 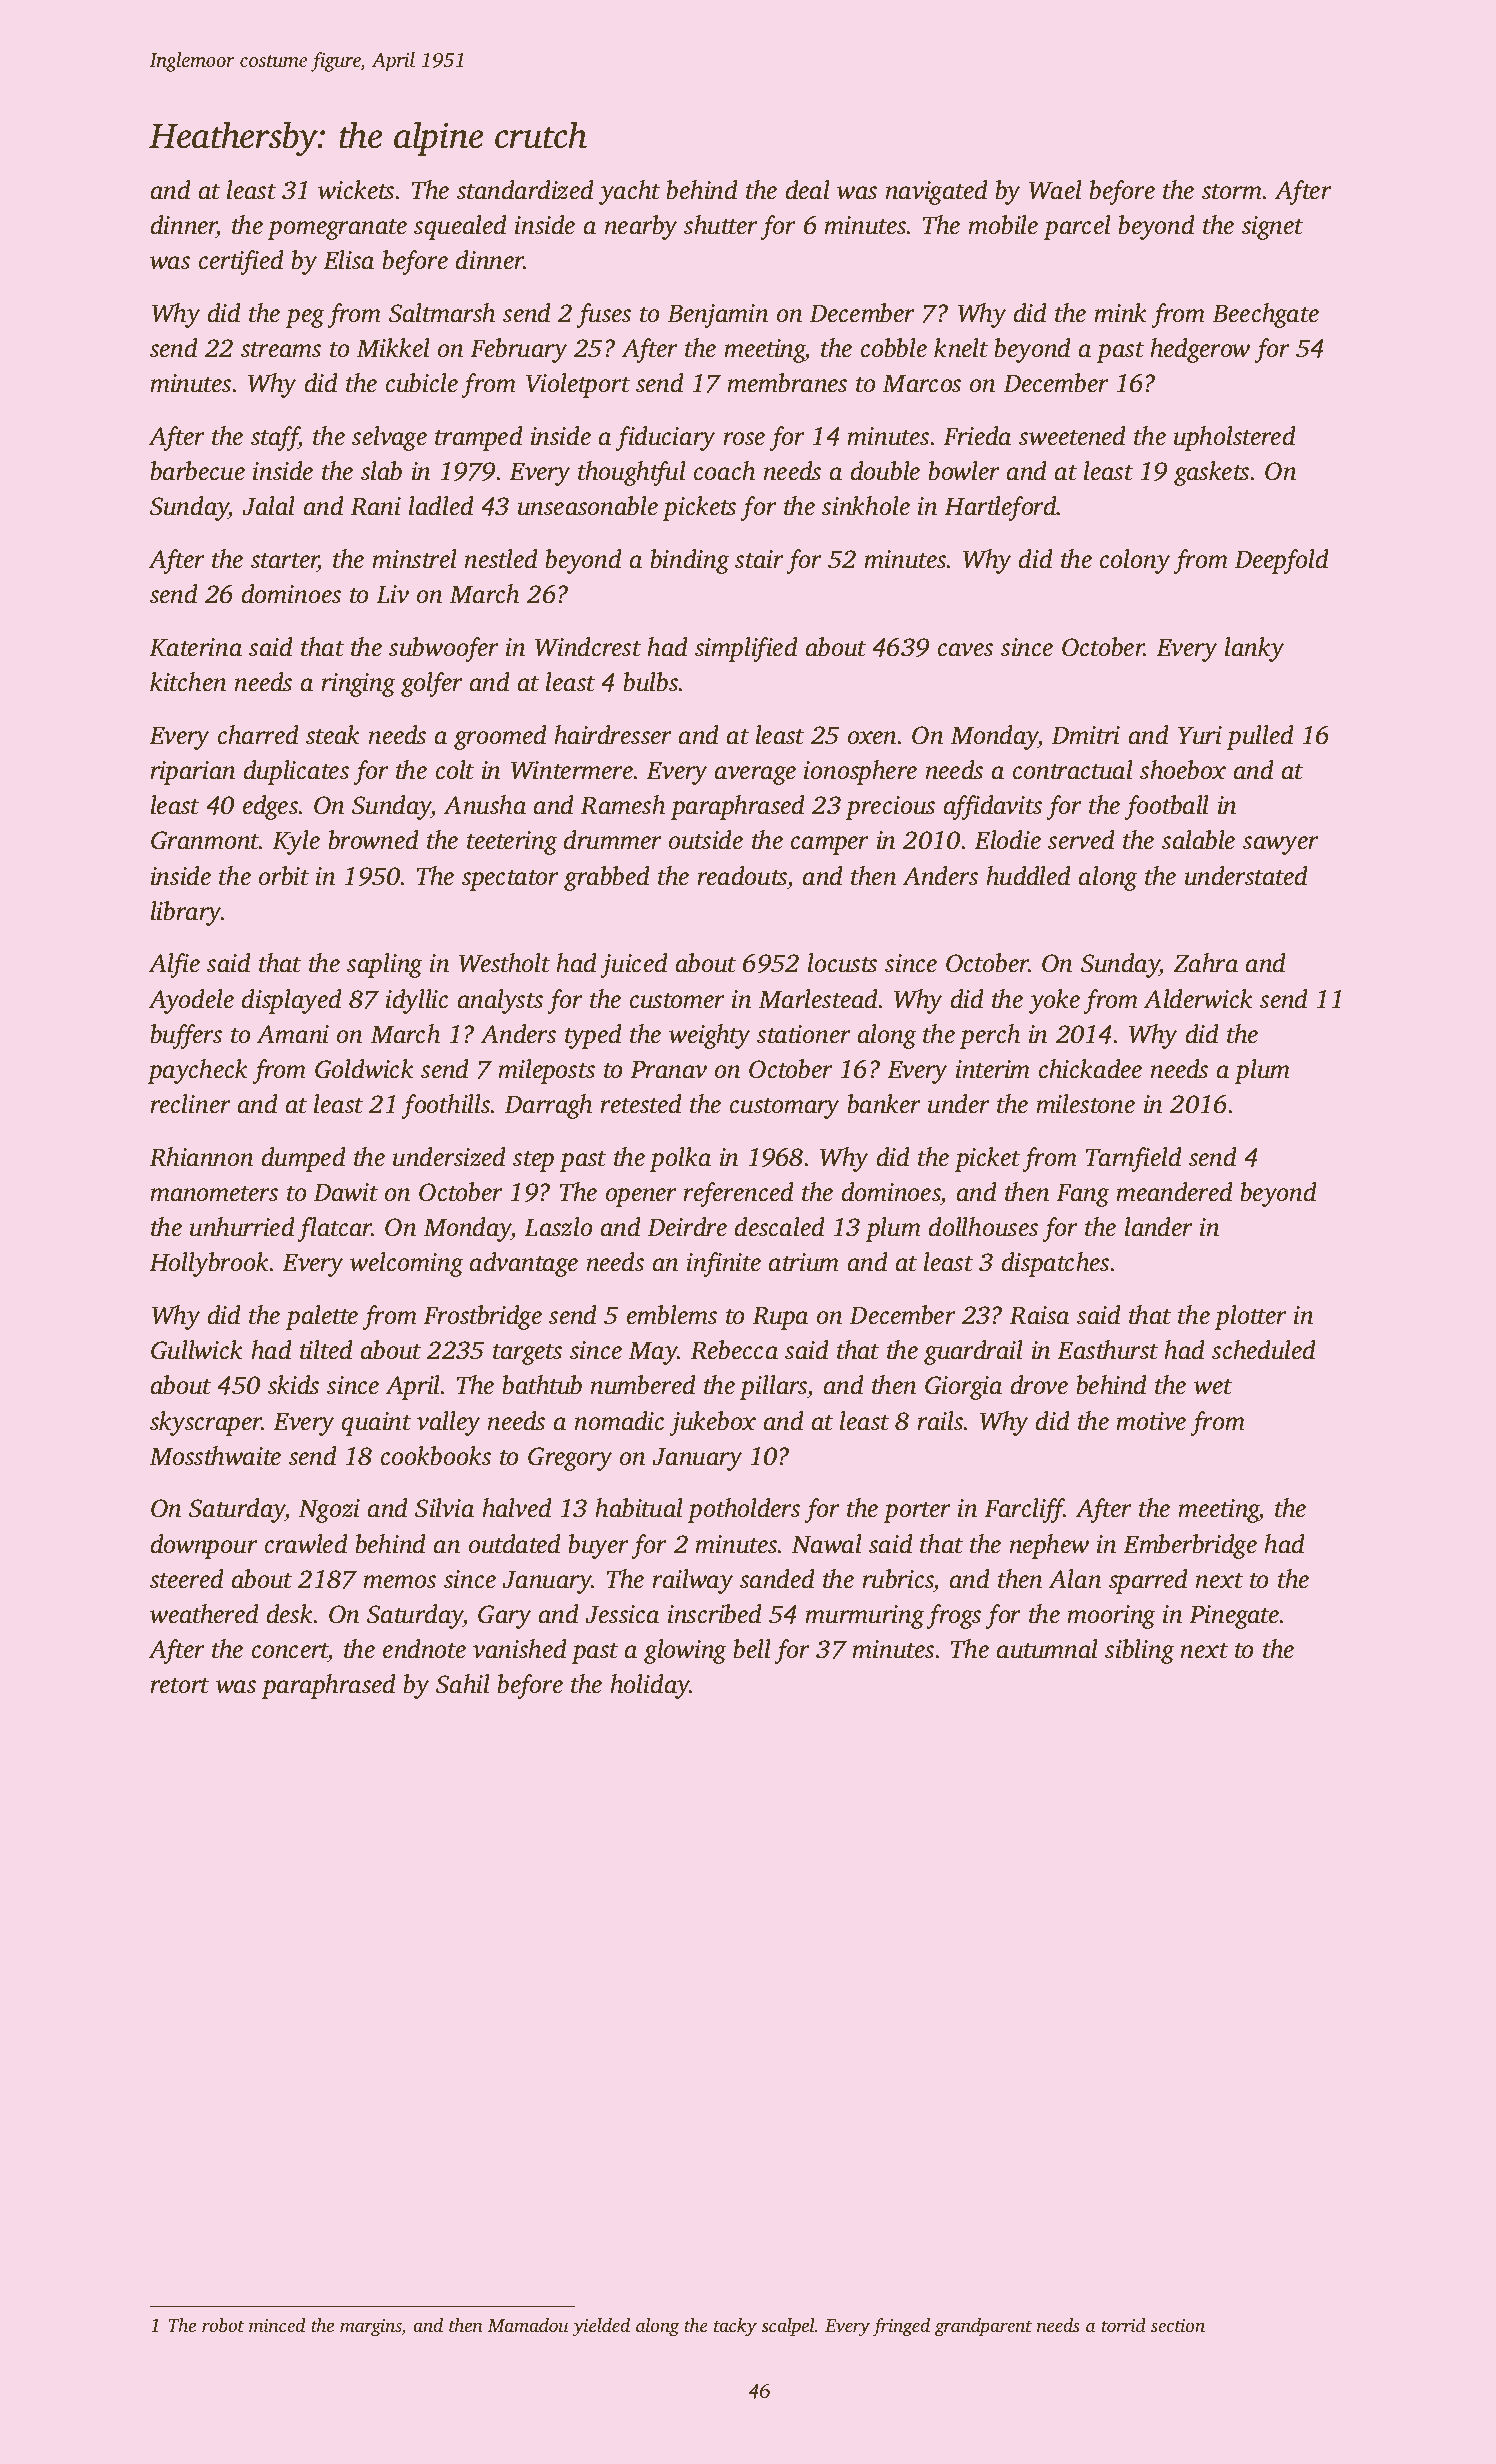 What do you see at coordinates (1232, 192) in the page?
I see `storm` at bounding box center [1232, 192].
